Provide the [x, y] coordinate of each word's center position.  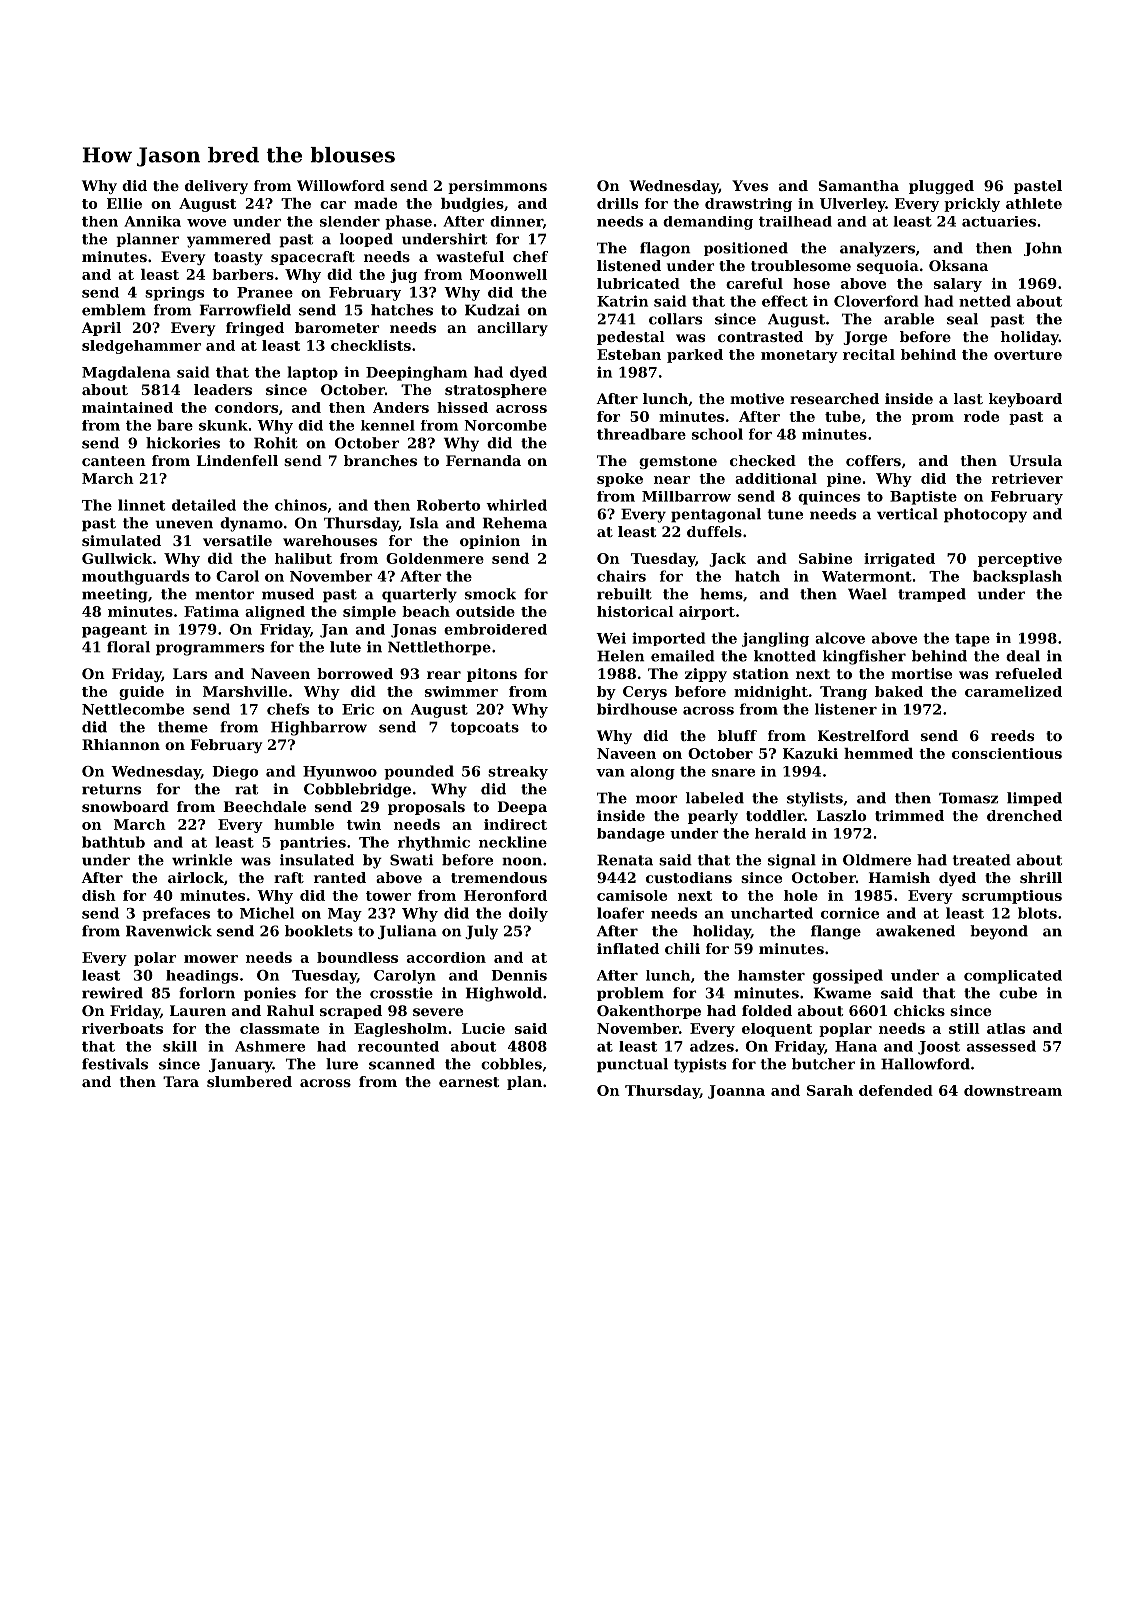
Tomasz [968, 798]
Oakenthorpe [649, 1012]
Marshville [245, 691]
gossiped [848, 976]
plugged [941, 187]
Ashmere [270, 1046]
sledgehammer [141, 347]
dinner [516, 221]
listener [846, 709]
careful [754, 283]
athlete [1034, 203]
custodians [689, 877]
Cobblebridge [357, 790]
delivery [216, 187]
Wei [611, 638]
